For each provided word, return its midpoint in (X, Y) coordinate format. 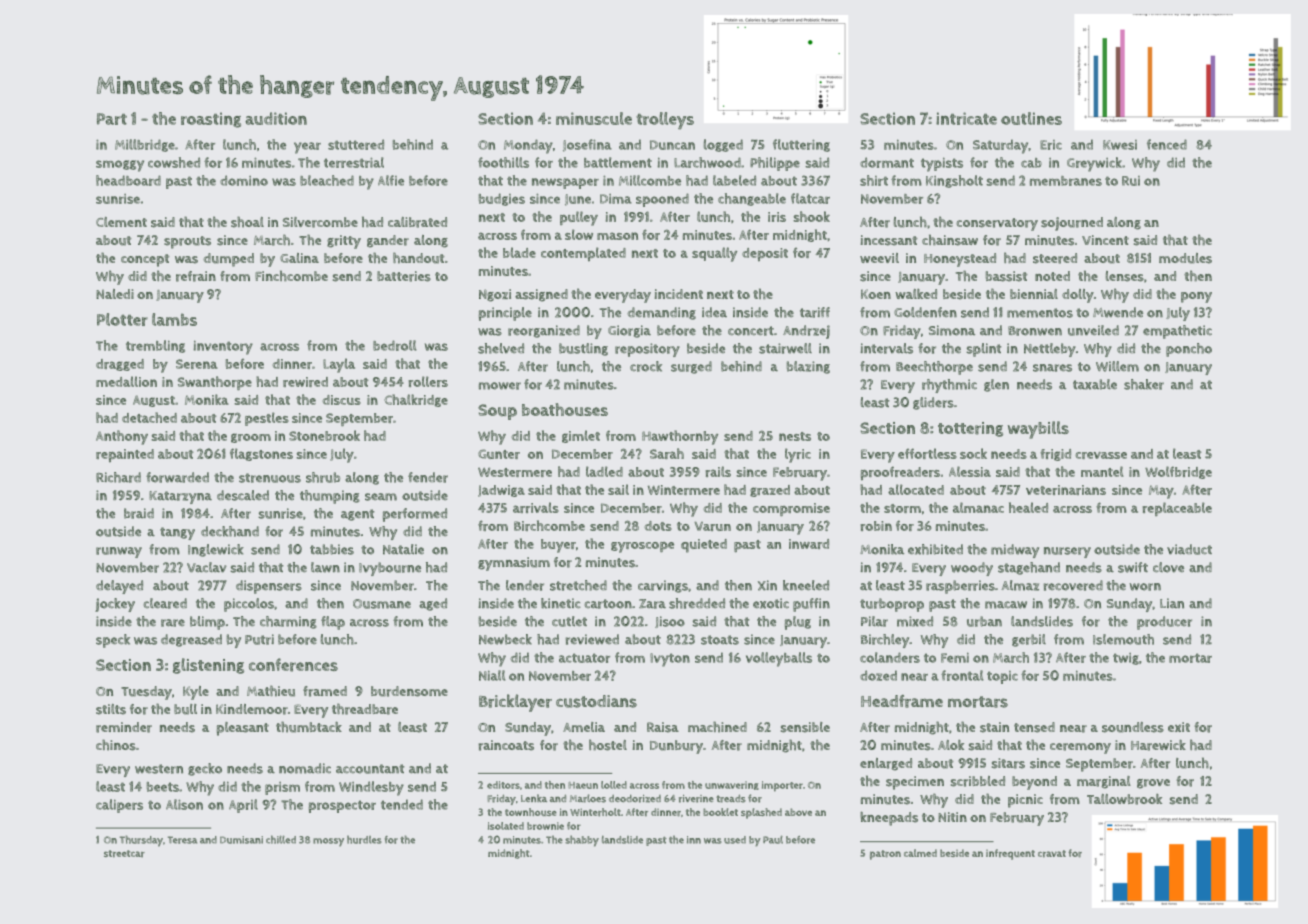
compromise (791, 509)
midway (1015, 551)
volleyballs (779, 659)
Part (112, 119)
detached (149, 417)
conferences (293, 665)
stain (994, 727)
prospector (342, 806)
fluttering (801, 145)
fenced (1167, 144)
